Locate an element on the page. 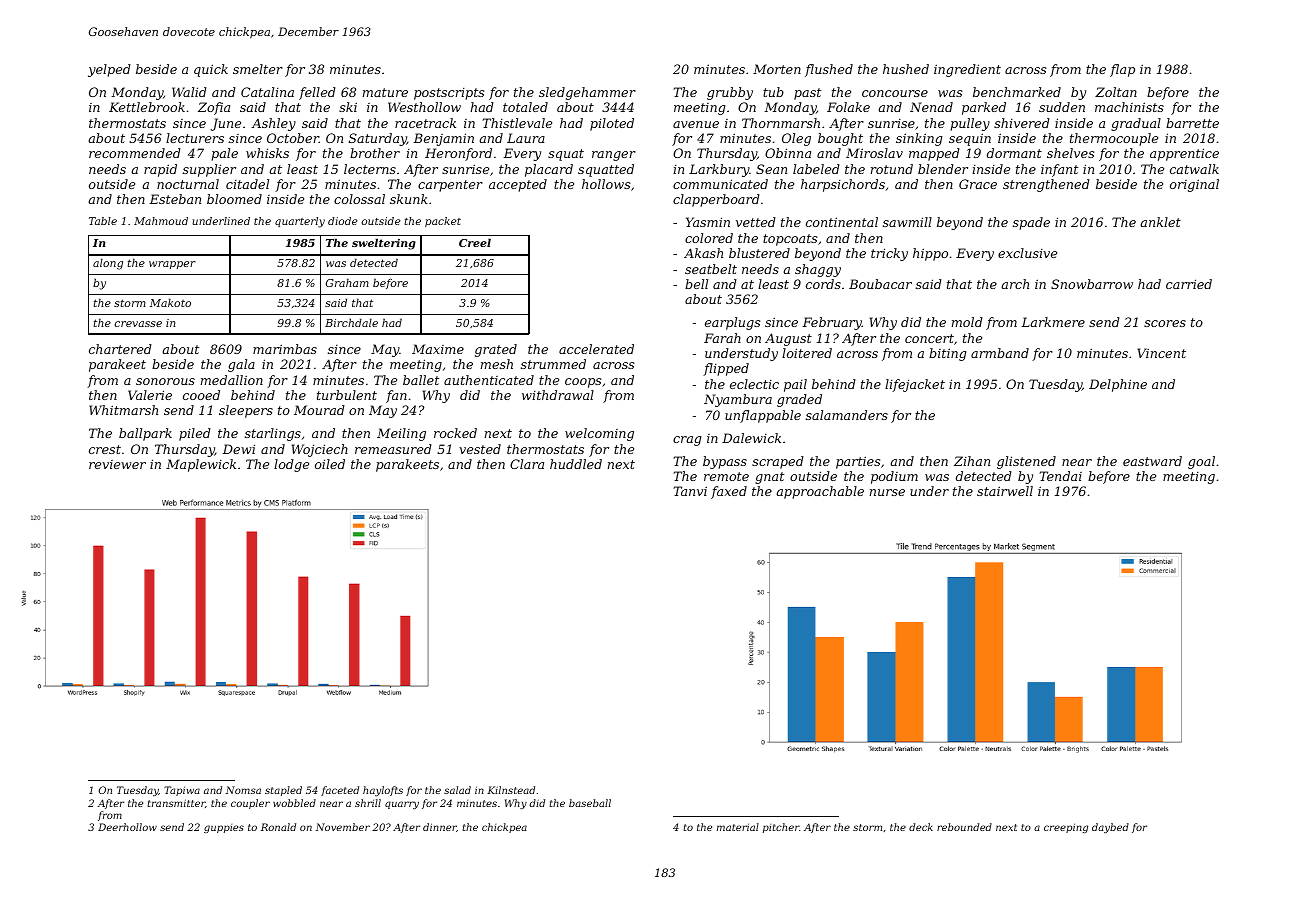 Image resolution: width=1308 pixels, height=924 pixels. spade is located at coordinates (1031, 223).
